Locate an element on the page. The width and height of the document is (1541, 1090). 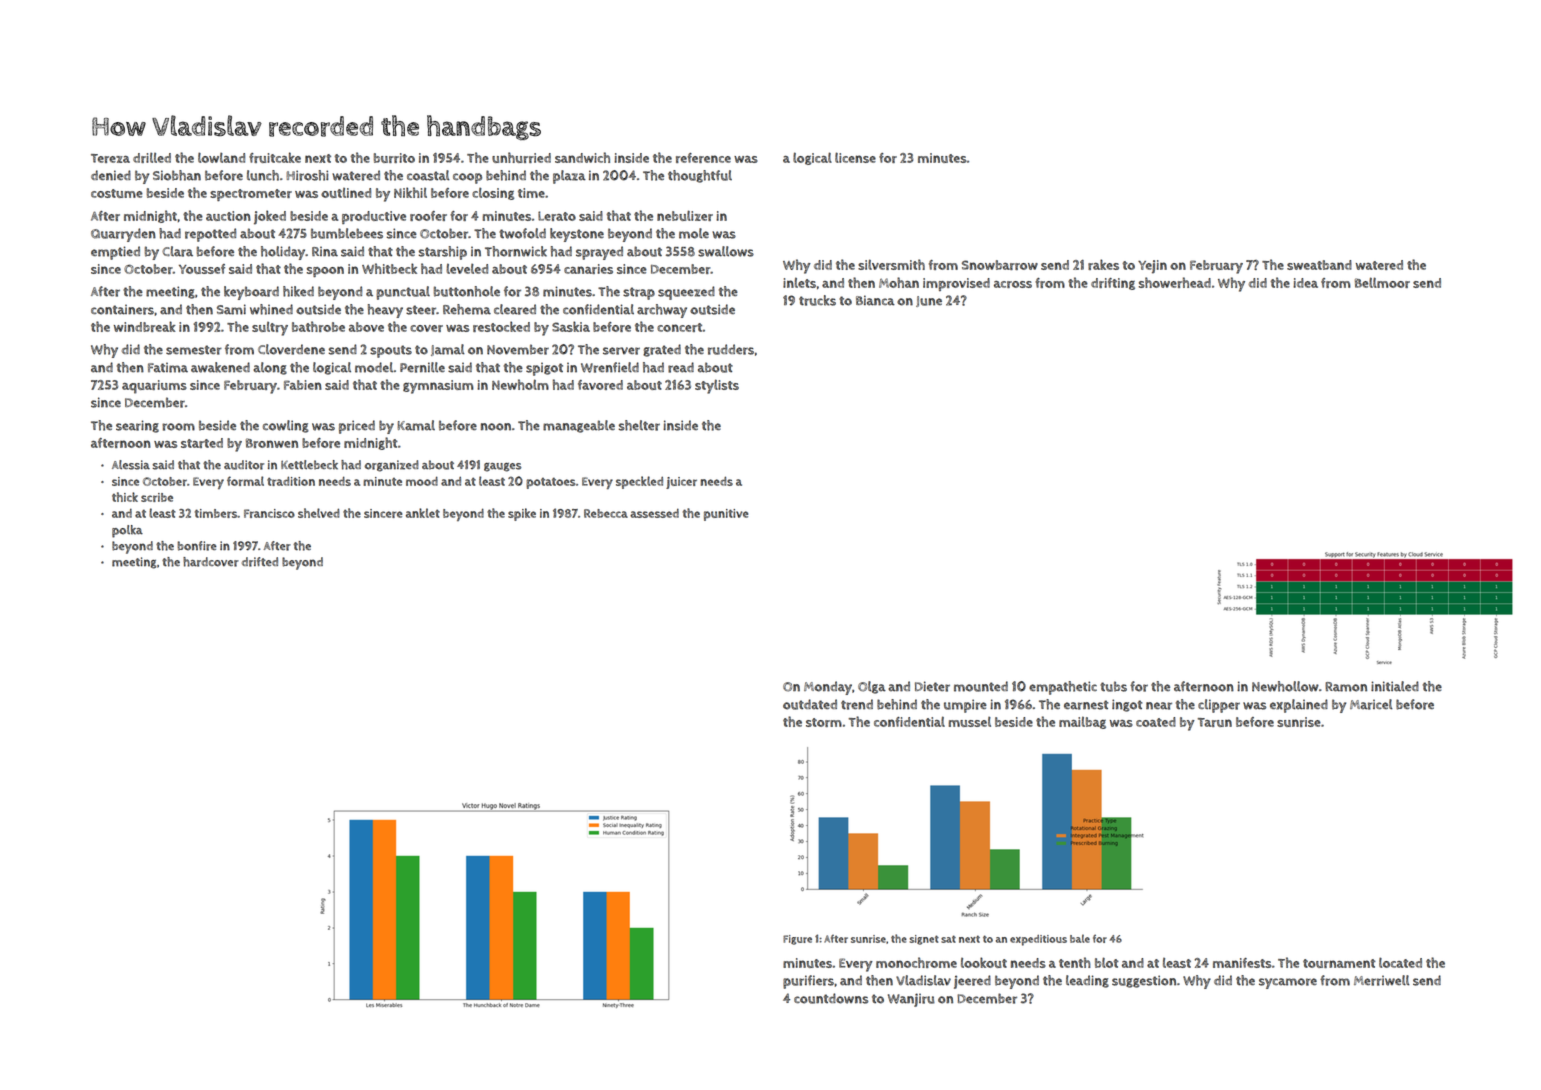
Bellmoor is located at coordinates (1382, 282).
